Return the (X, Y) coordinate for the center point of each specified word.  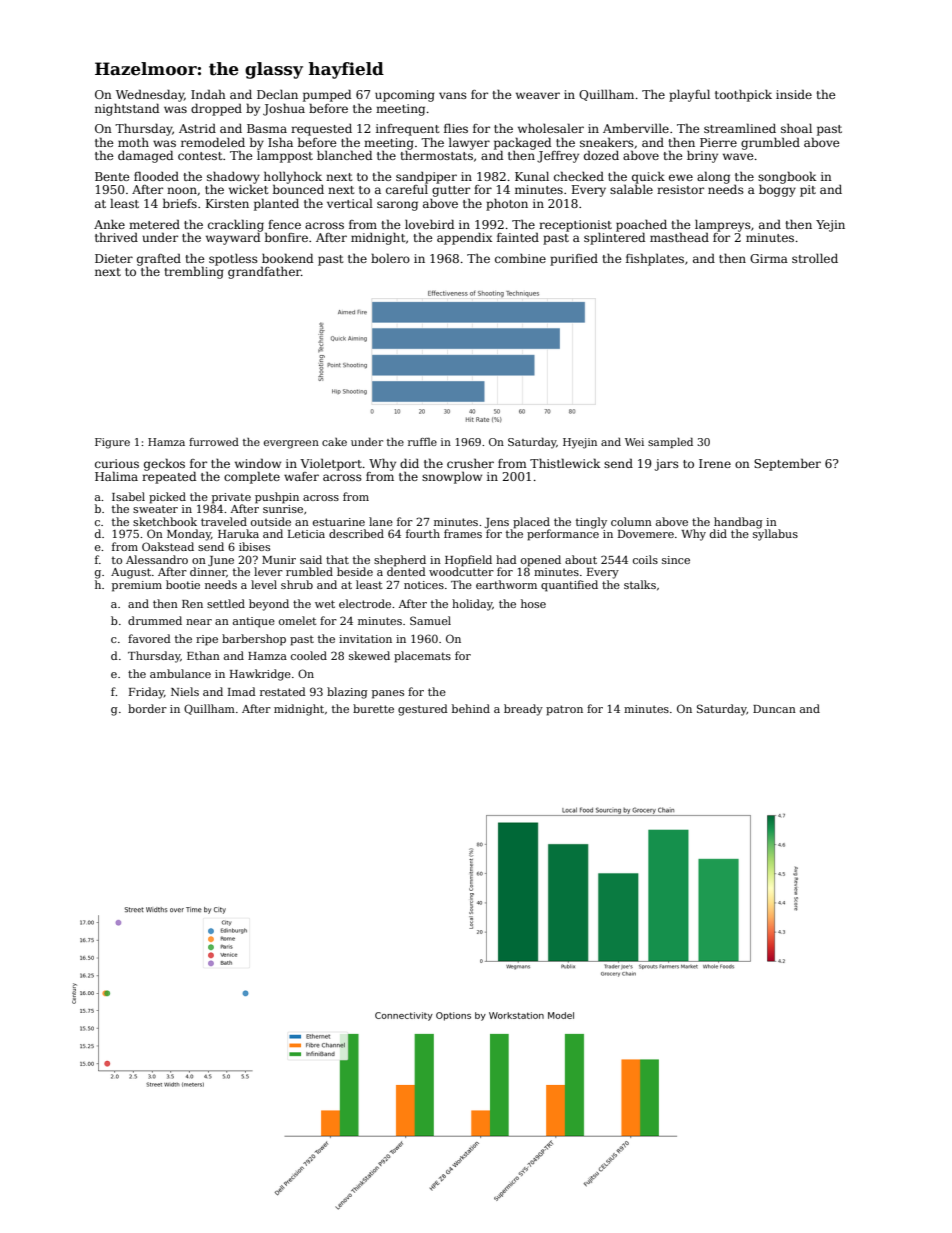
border (147, 708)
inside (794, 94)
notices (424, 585)
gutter (451, 191)
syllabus (775, 535)
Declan (277, 94)
